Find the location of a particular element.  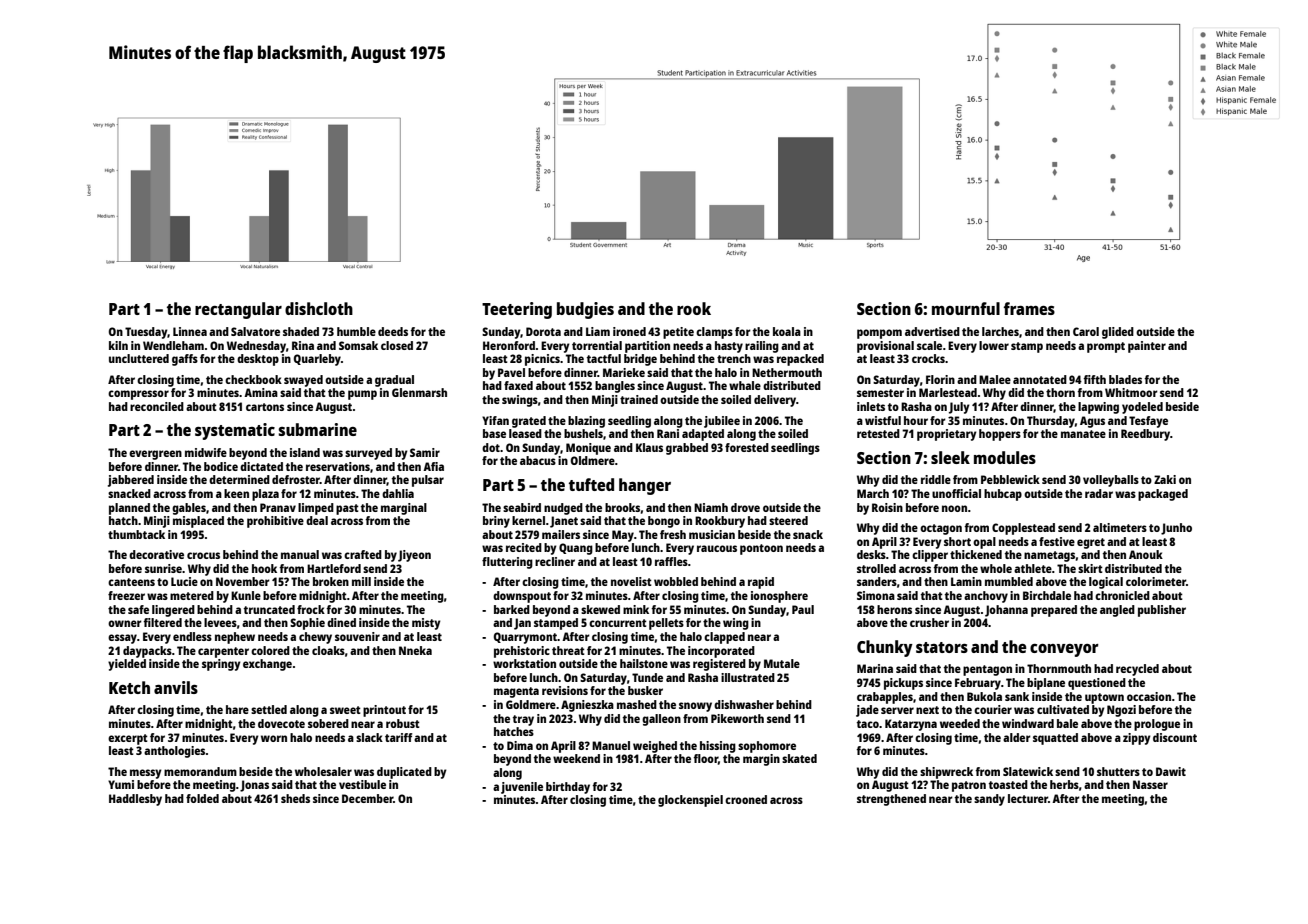

hailstone is located at coordinates (644, 663).
